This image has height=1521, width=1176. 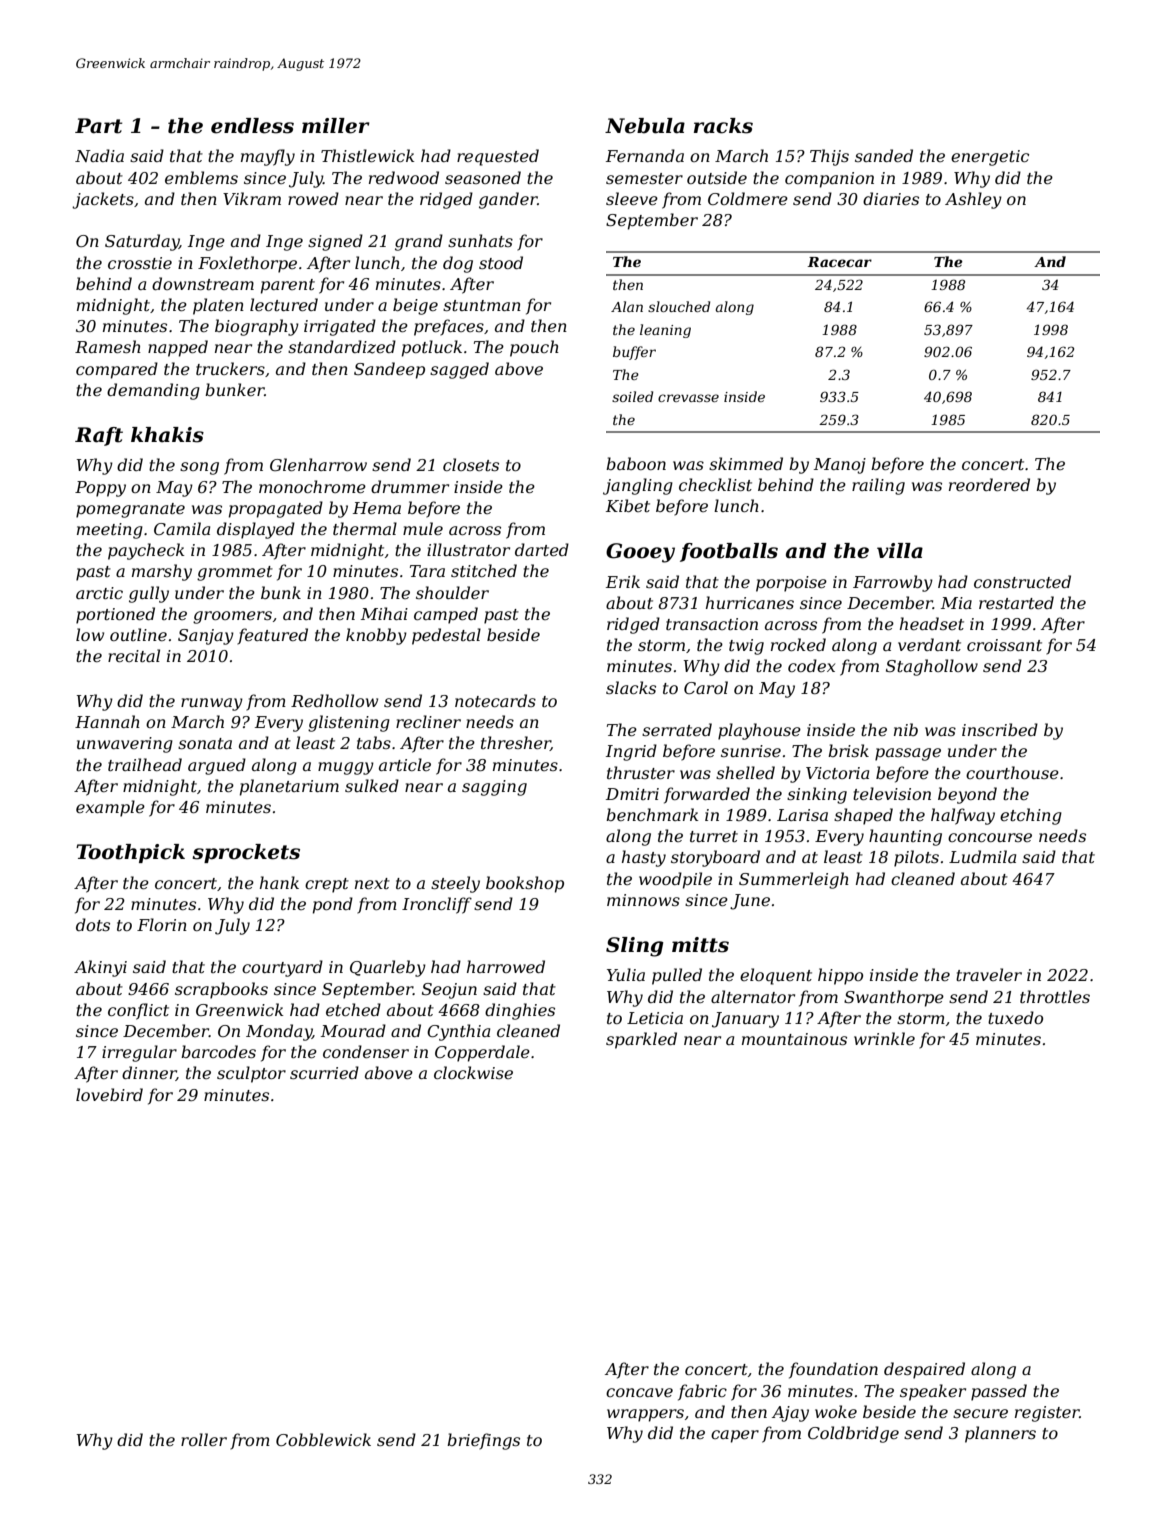 I want to click on jackets, so click(x=103, y=200).
